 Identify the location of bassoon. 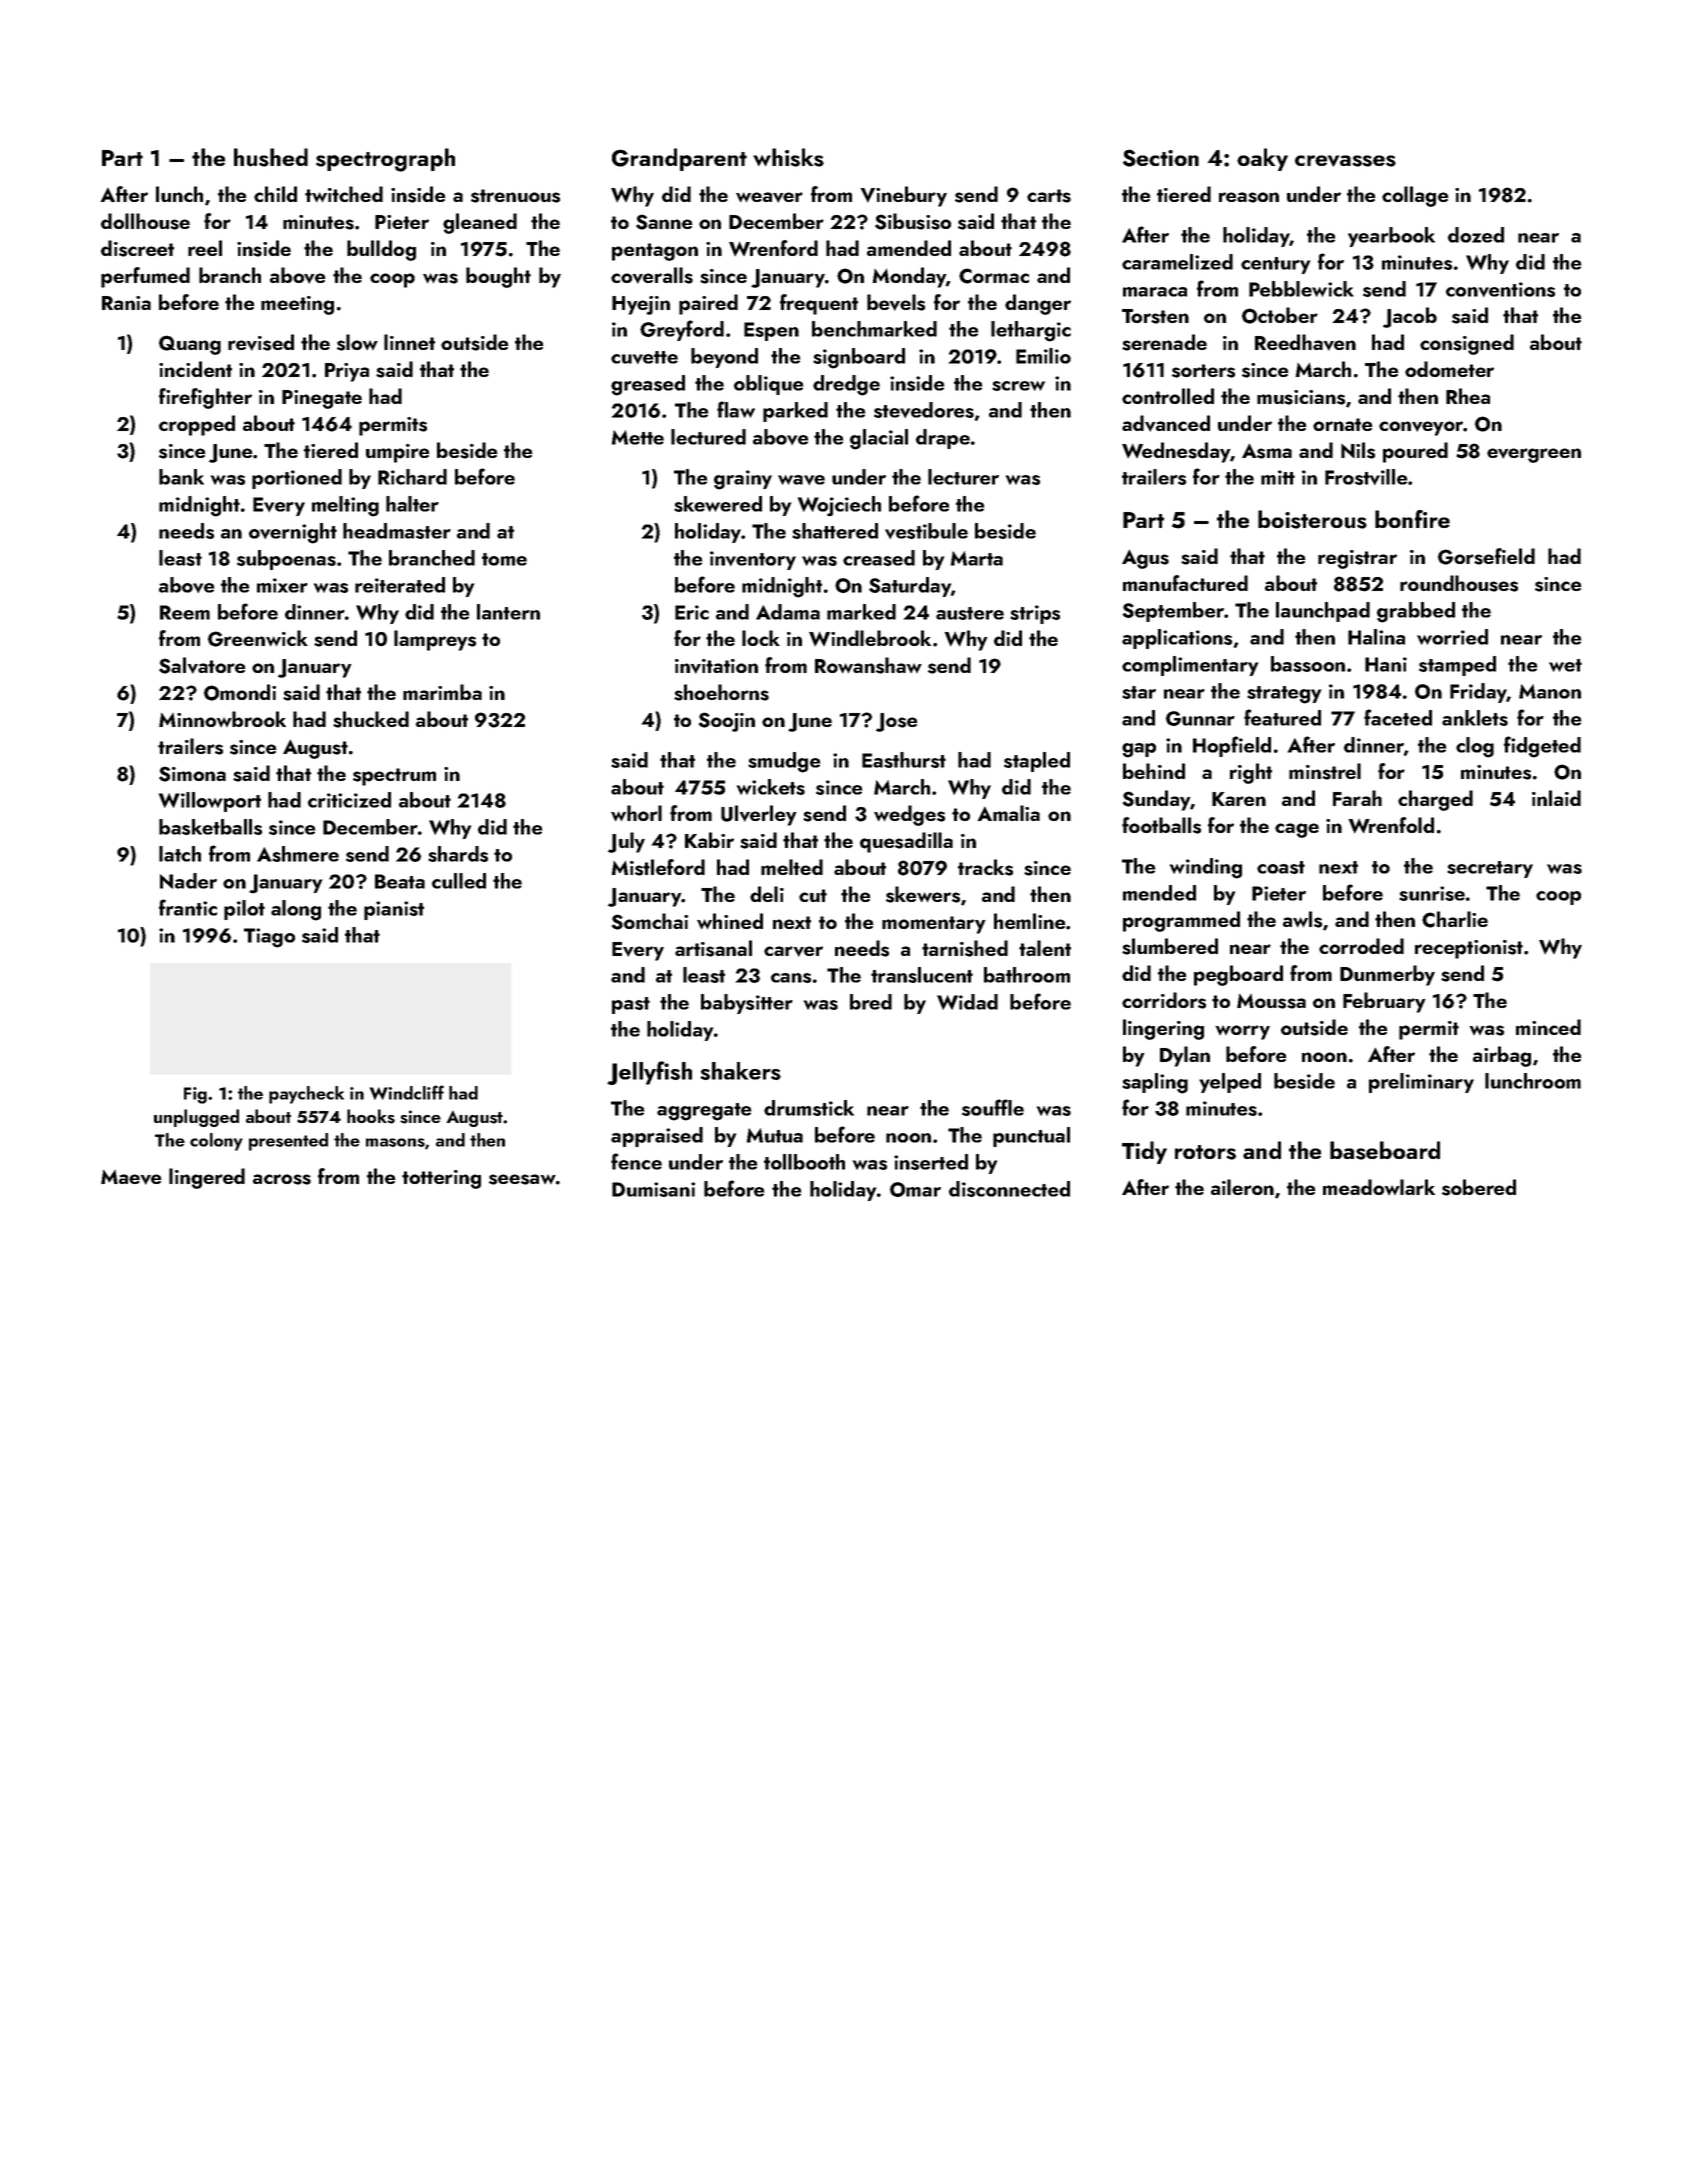
(1308, 664).
